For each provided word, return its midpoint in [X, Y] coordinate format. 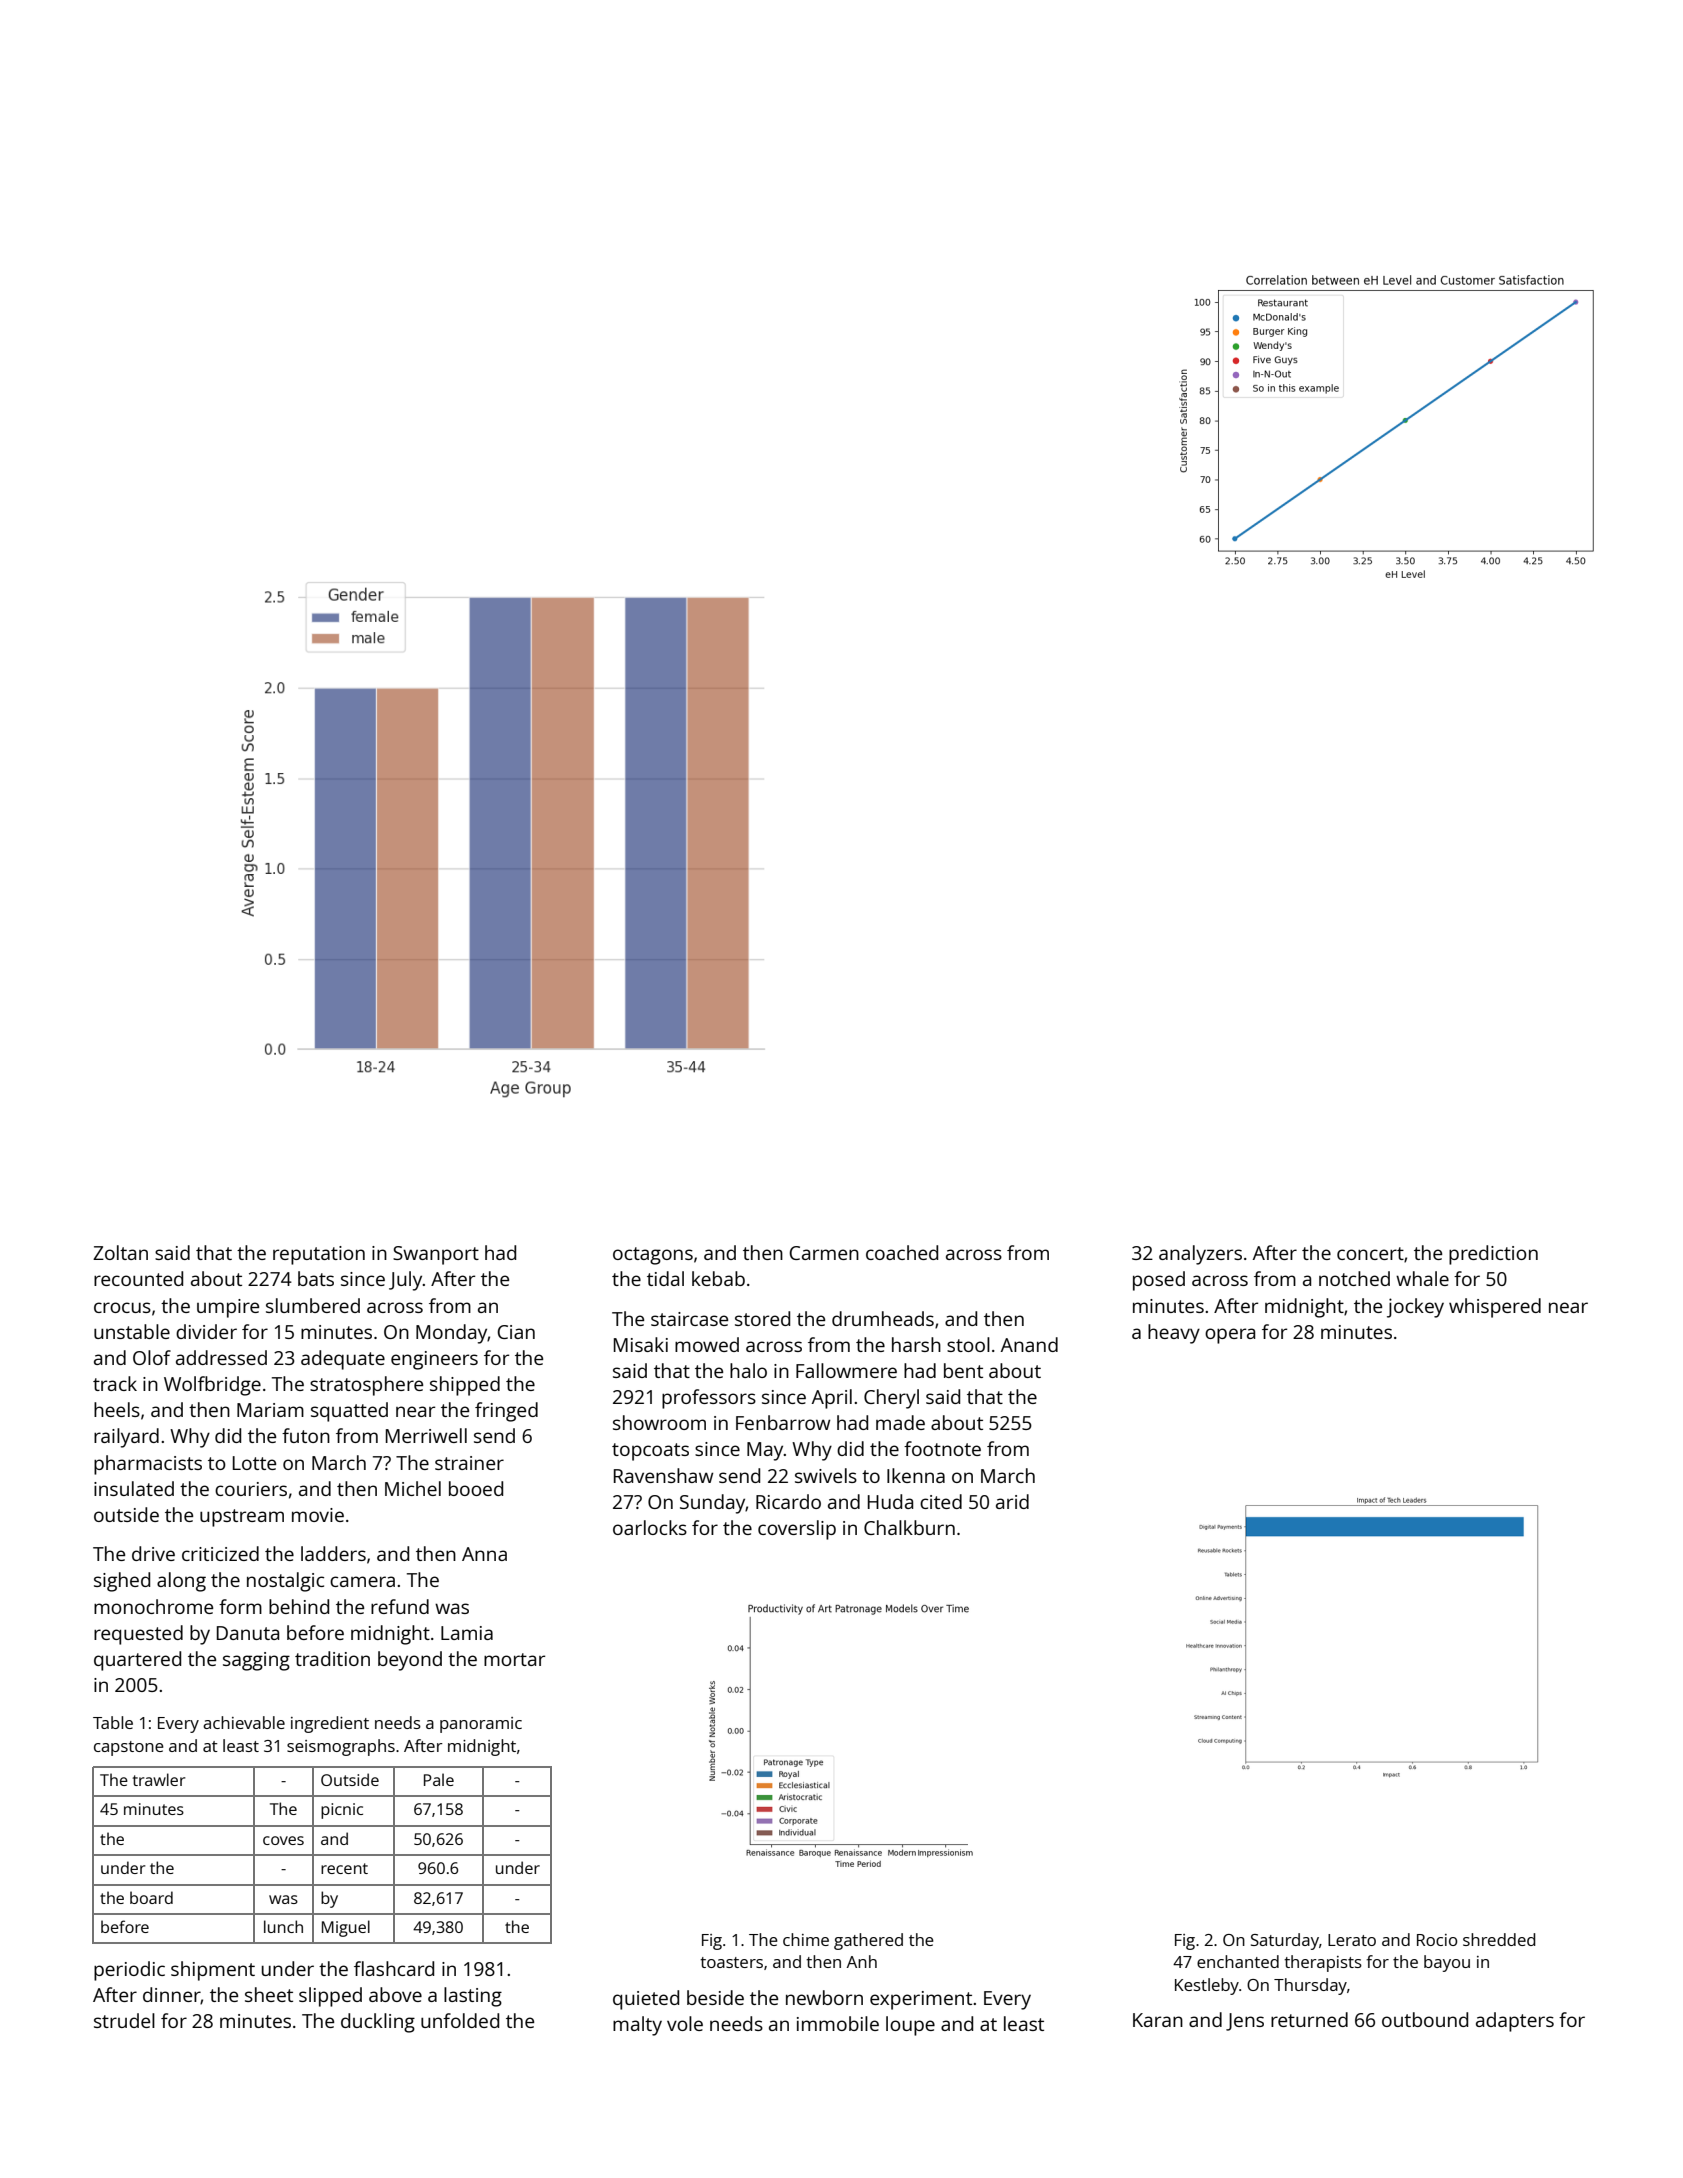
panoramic [481, 1725]
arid [1012, 1501]
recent [344, 1868]
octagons [653, 1256]
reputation [319, 1255]
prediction [1493, 1255]
